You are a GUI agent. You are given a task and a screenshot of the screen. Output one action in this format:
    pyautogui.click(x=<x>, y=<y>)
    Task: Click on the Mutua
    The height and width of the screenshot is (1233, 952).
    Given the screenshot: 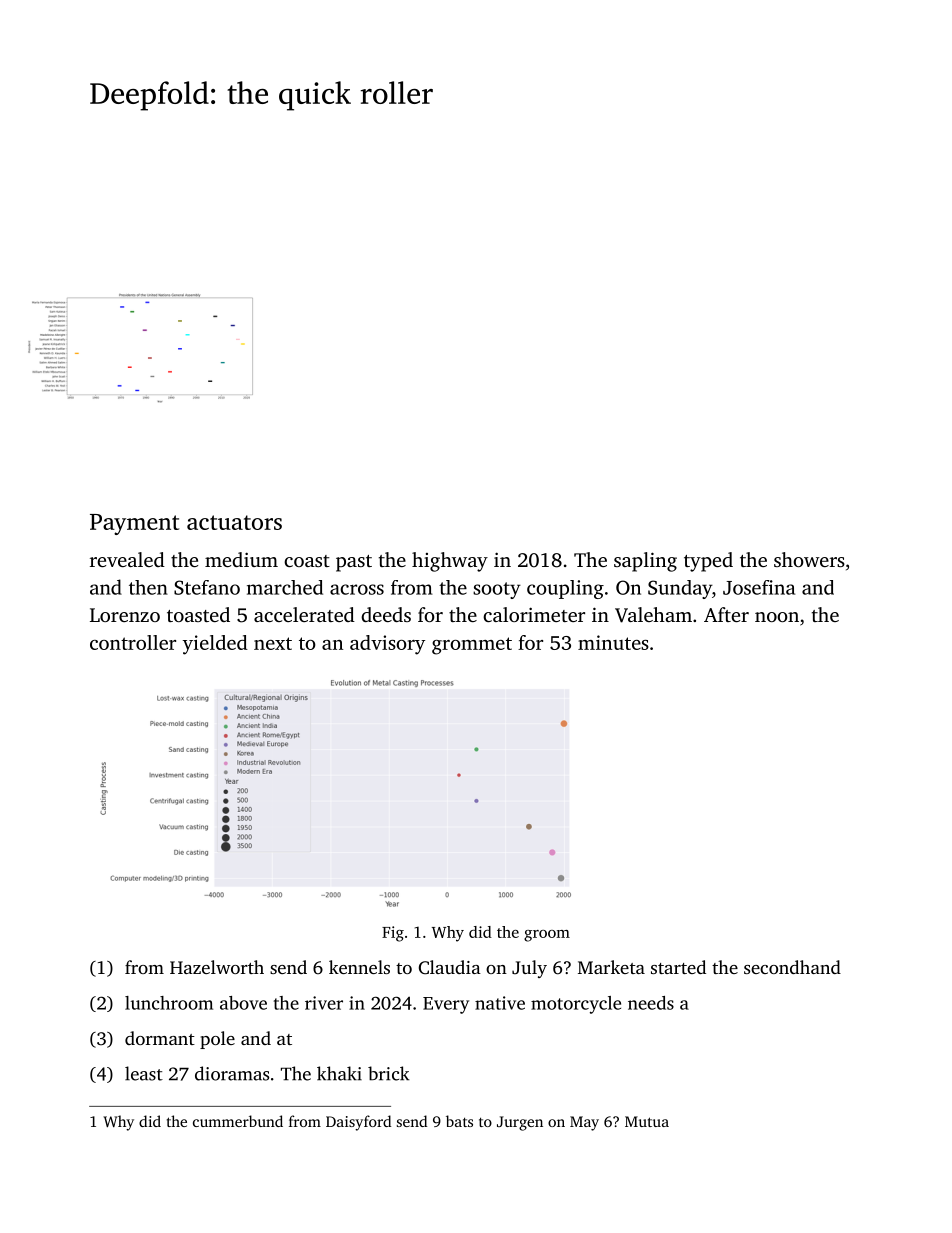 What is the action you would take?
    pyautogui.click(x=647, y=1121)
